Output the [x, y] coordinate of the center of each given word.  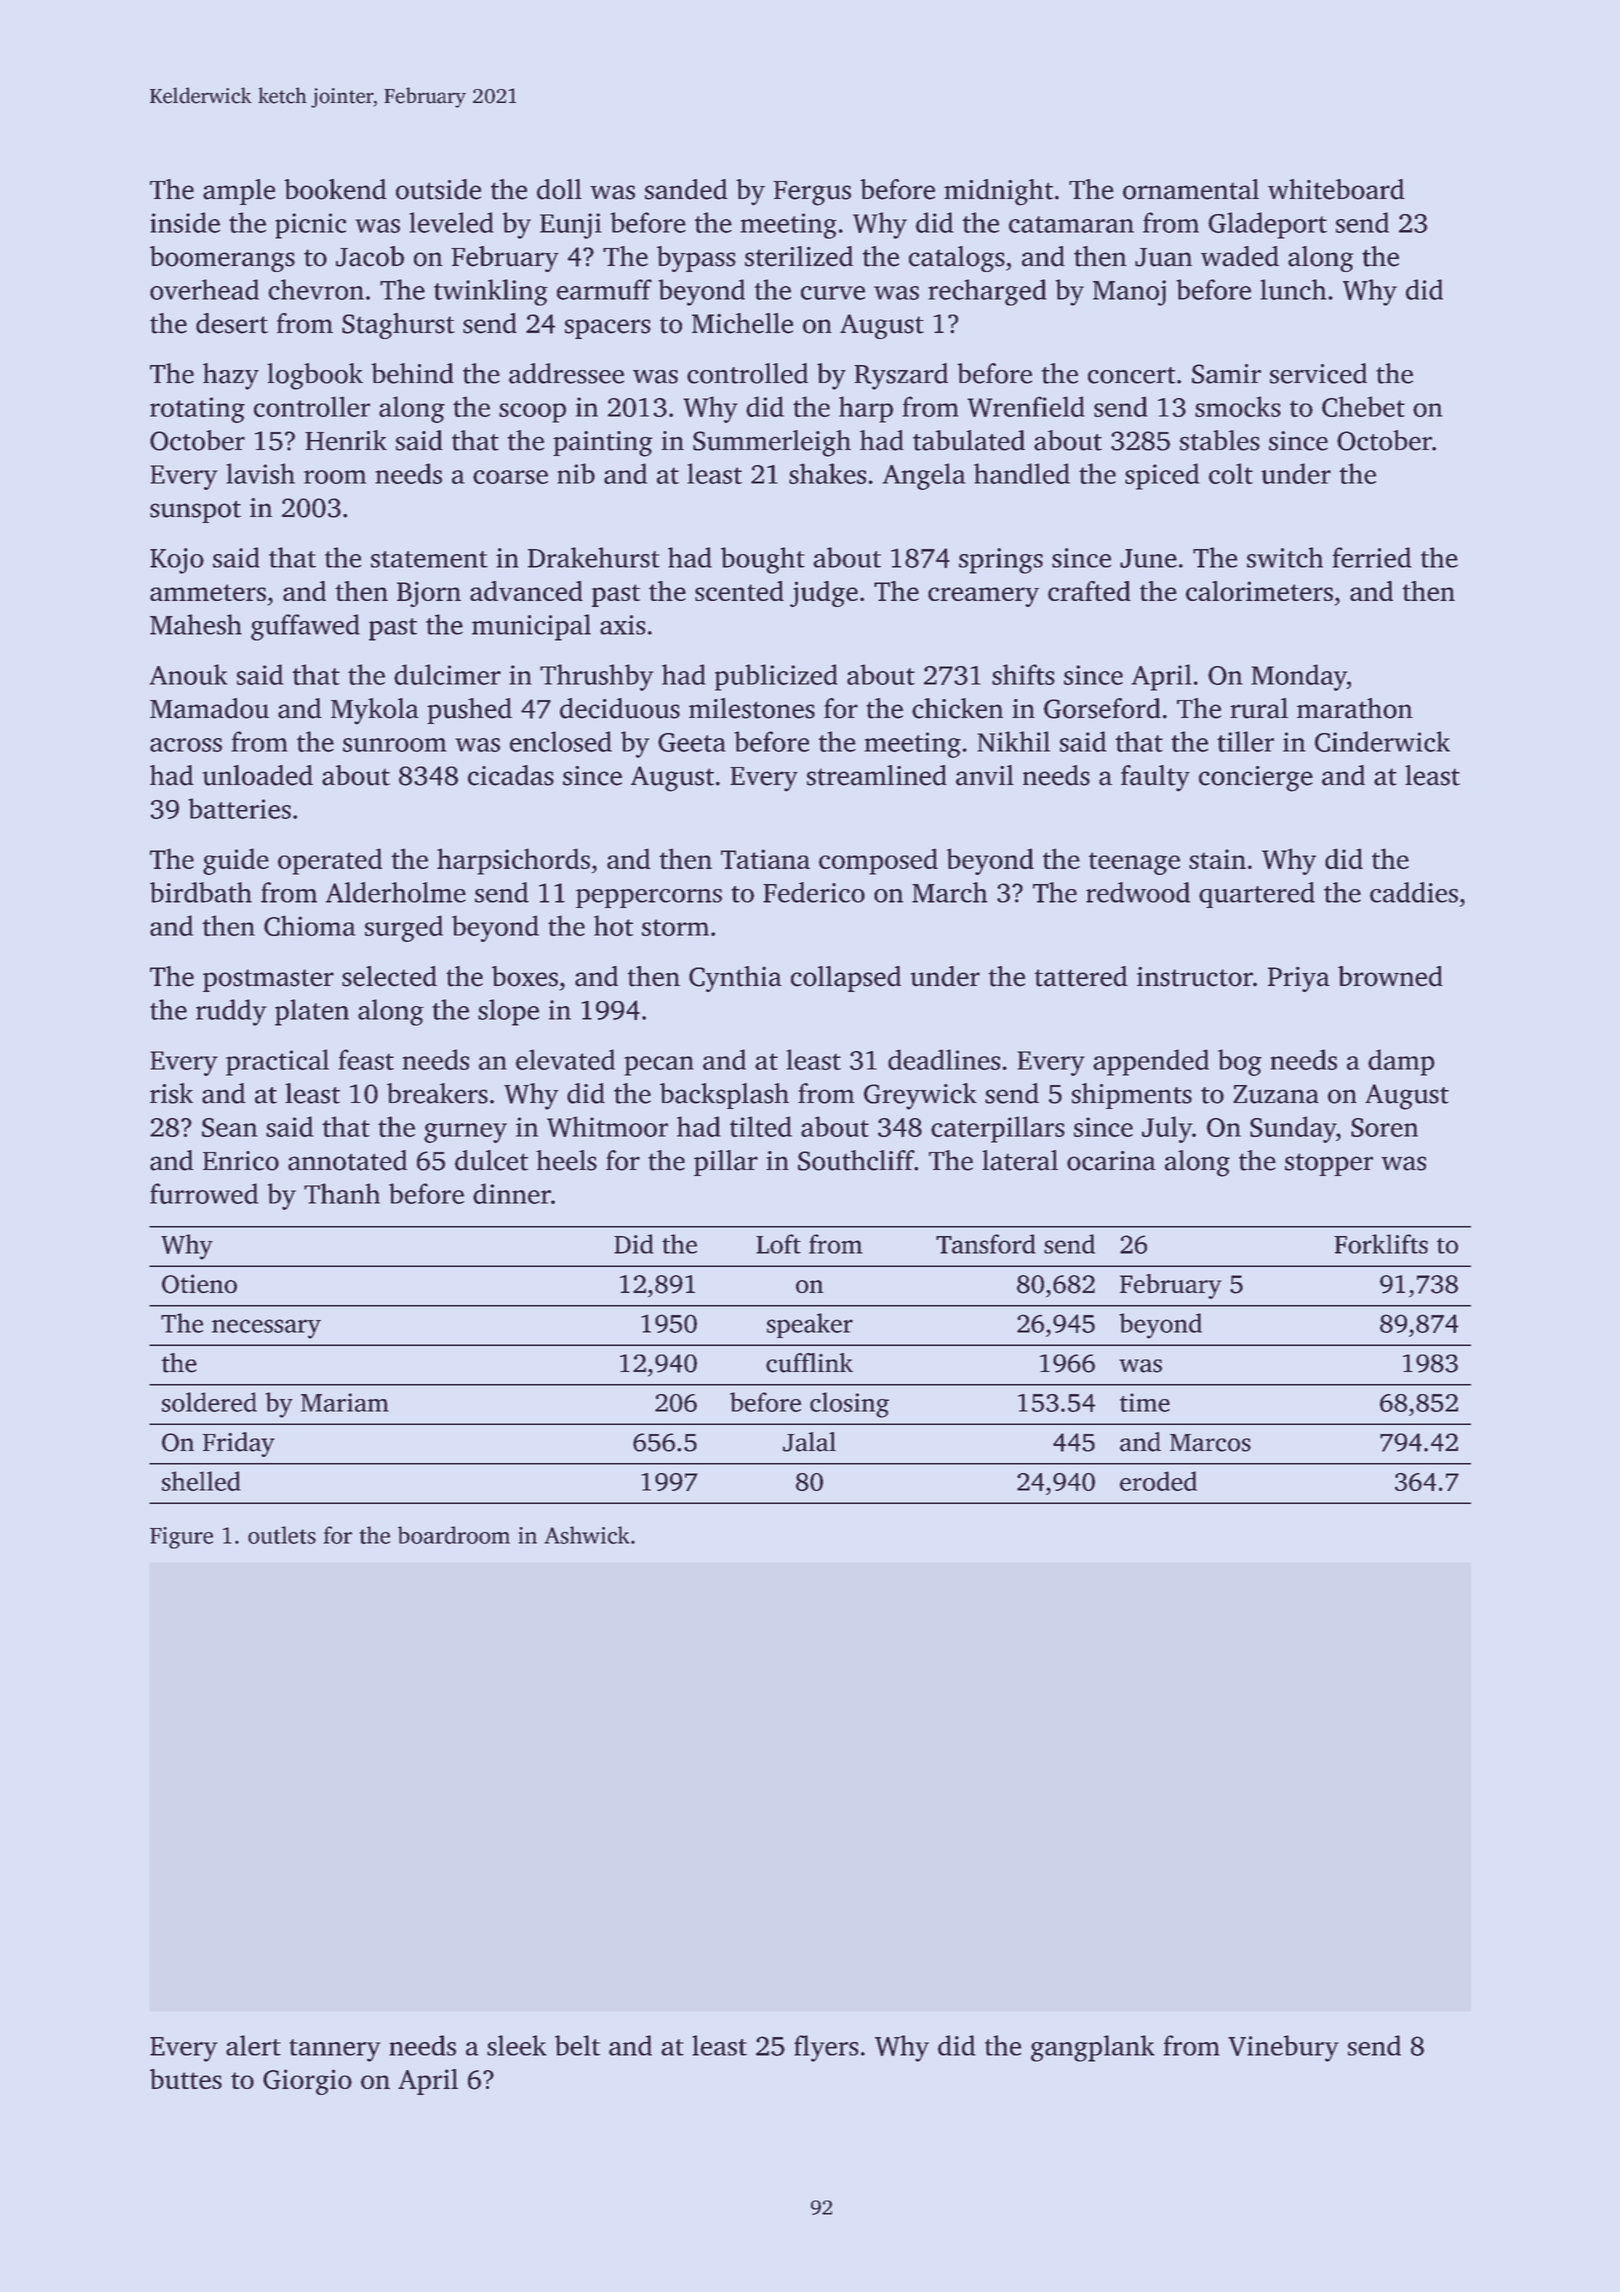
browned [1390, 976]
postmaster [268, 980]
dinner [512, 1193]
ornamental [1191, 189]
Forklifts [1381, 1244]
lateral [1020, 1160]
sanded [686, 189]
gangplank [1093, 2048]
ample [239, 192]
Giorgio [307, 2082]
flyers [826, 2048]
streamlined [877, 775]
